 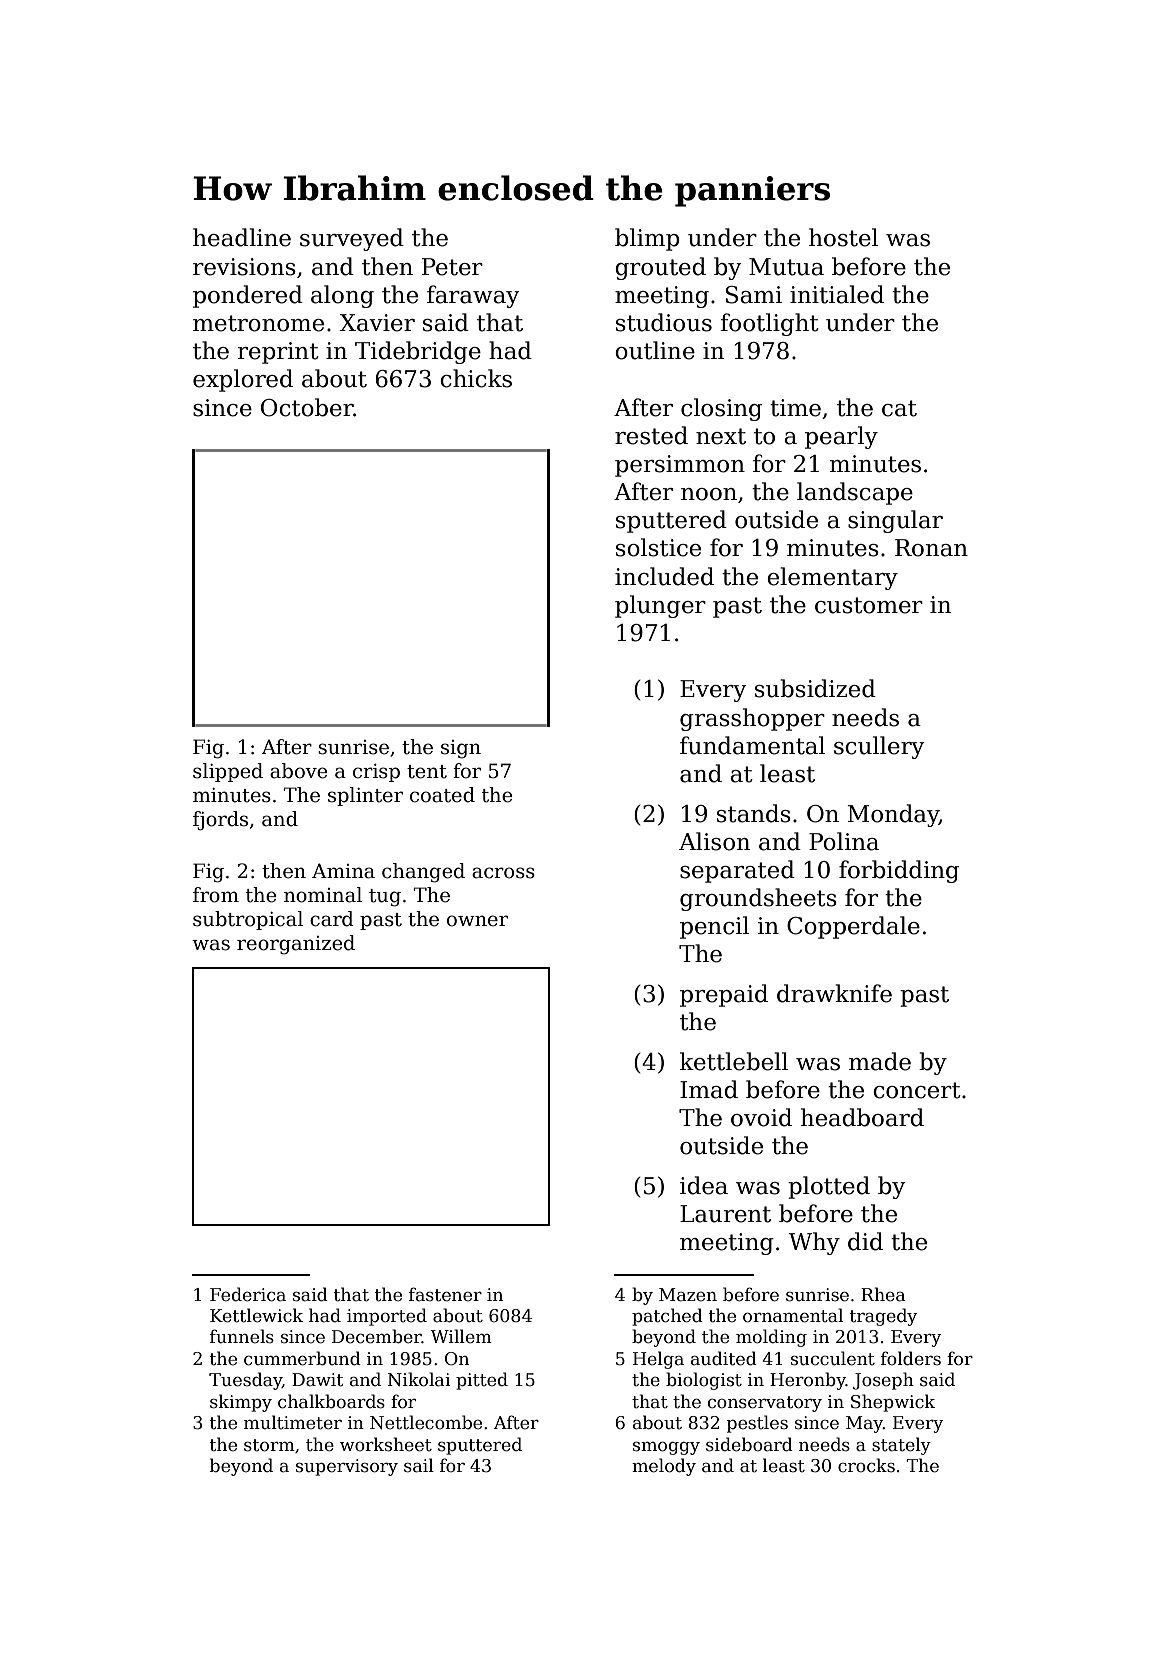 What do you see at coordinates (688, 1295) in the page?
I see `Mazen` at bounding box center [688, 1295].
